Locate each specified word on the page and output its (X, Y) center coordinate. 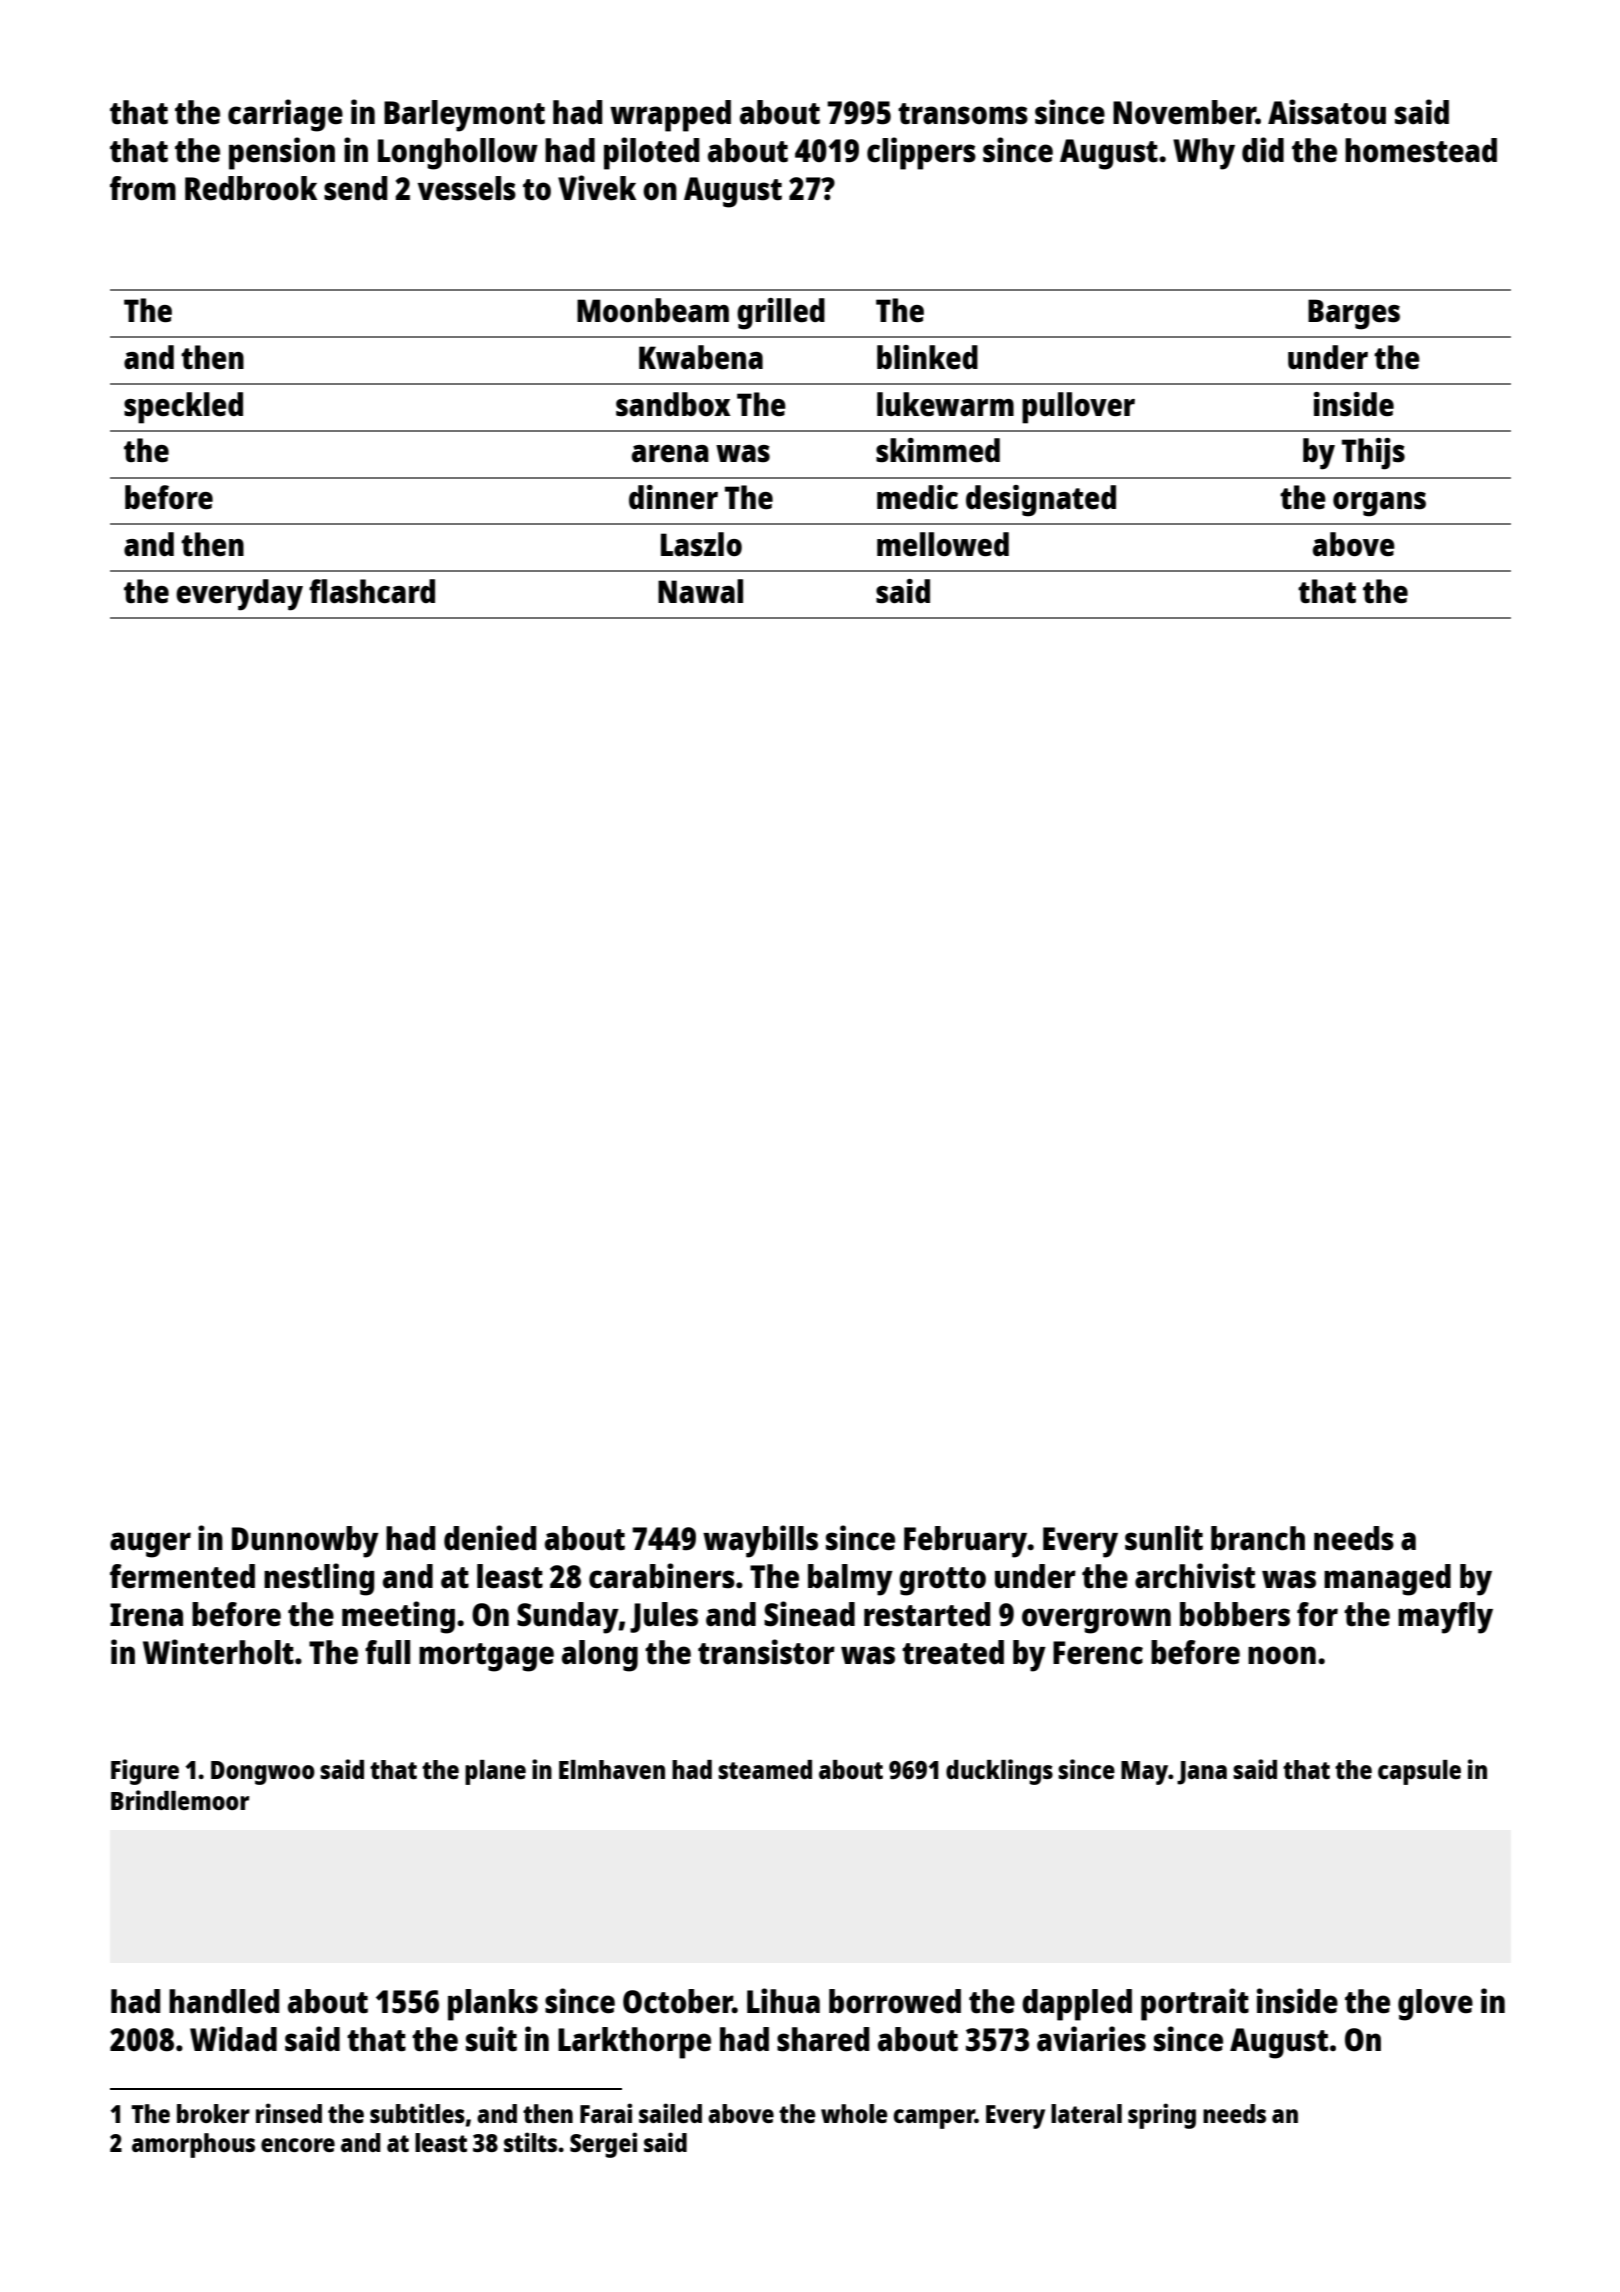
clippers (921, 153)
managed (1387, 1580)
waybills (760, 1541)
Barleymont (464, 116)
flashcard (372, 591)
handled (224, 2001)
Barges (1354, 314)
